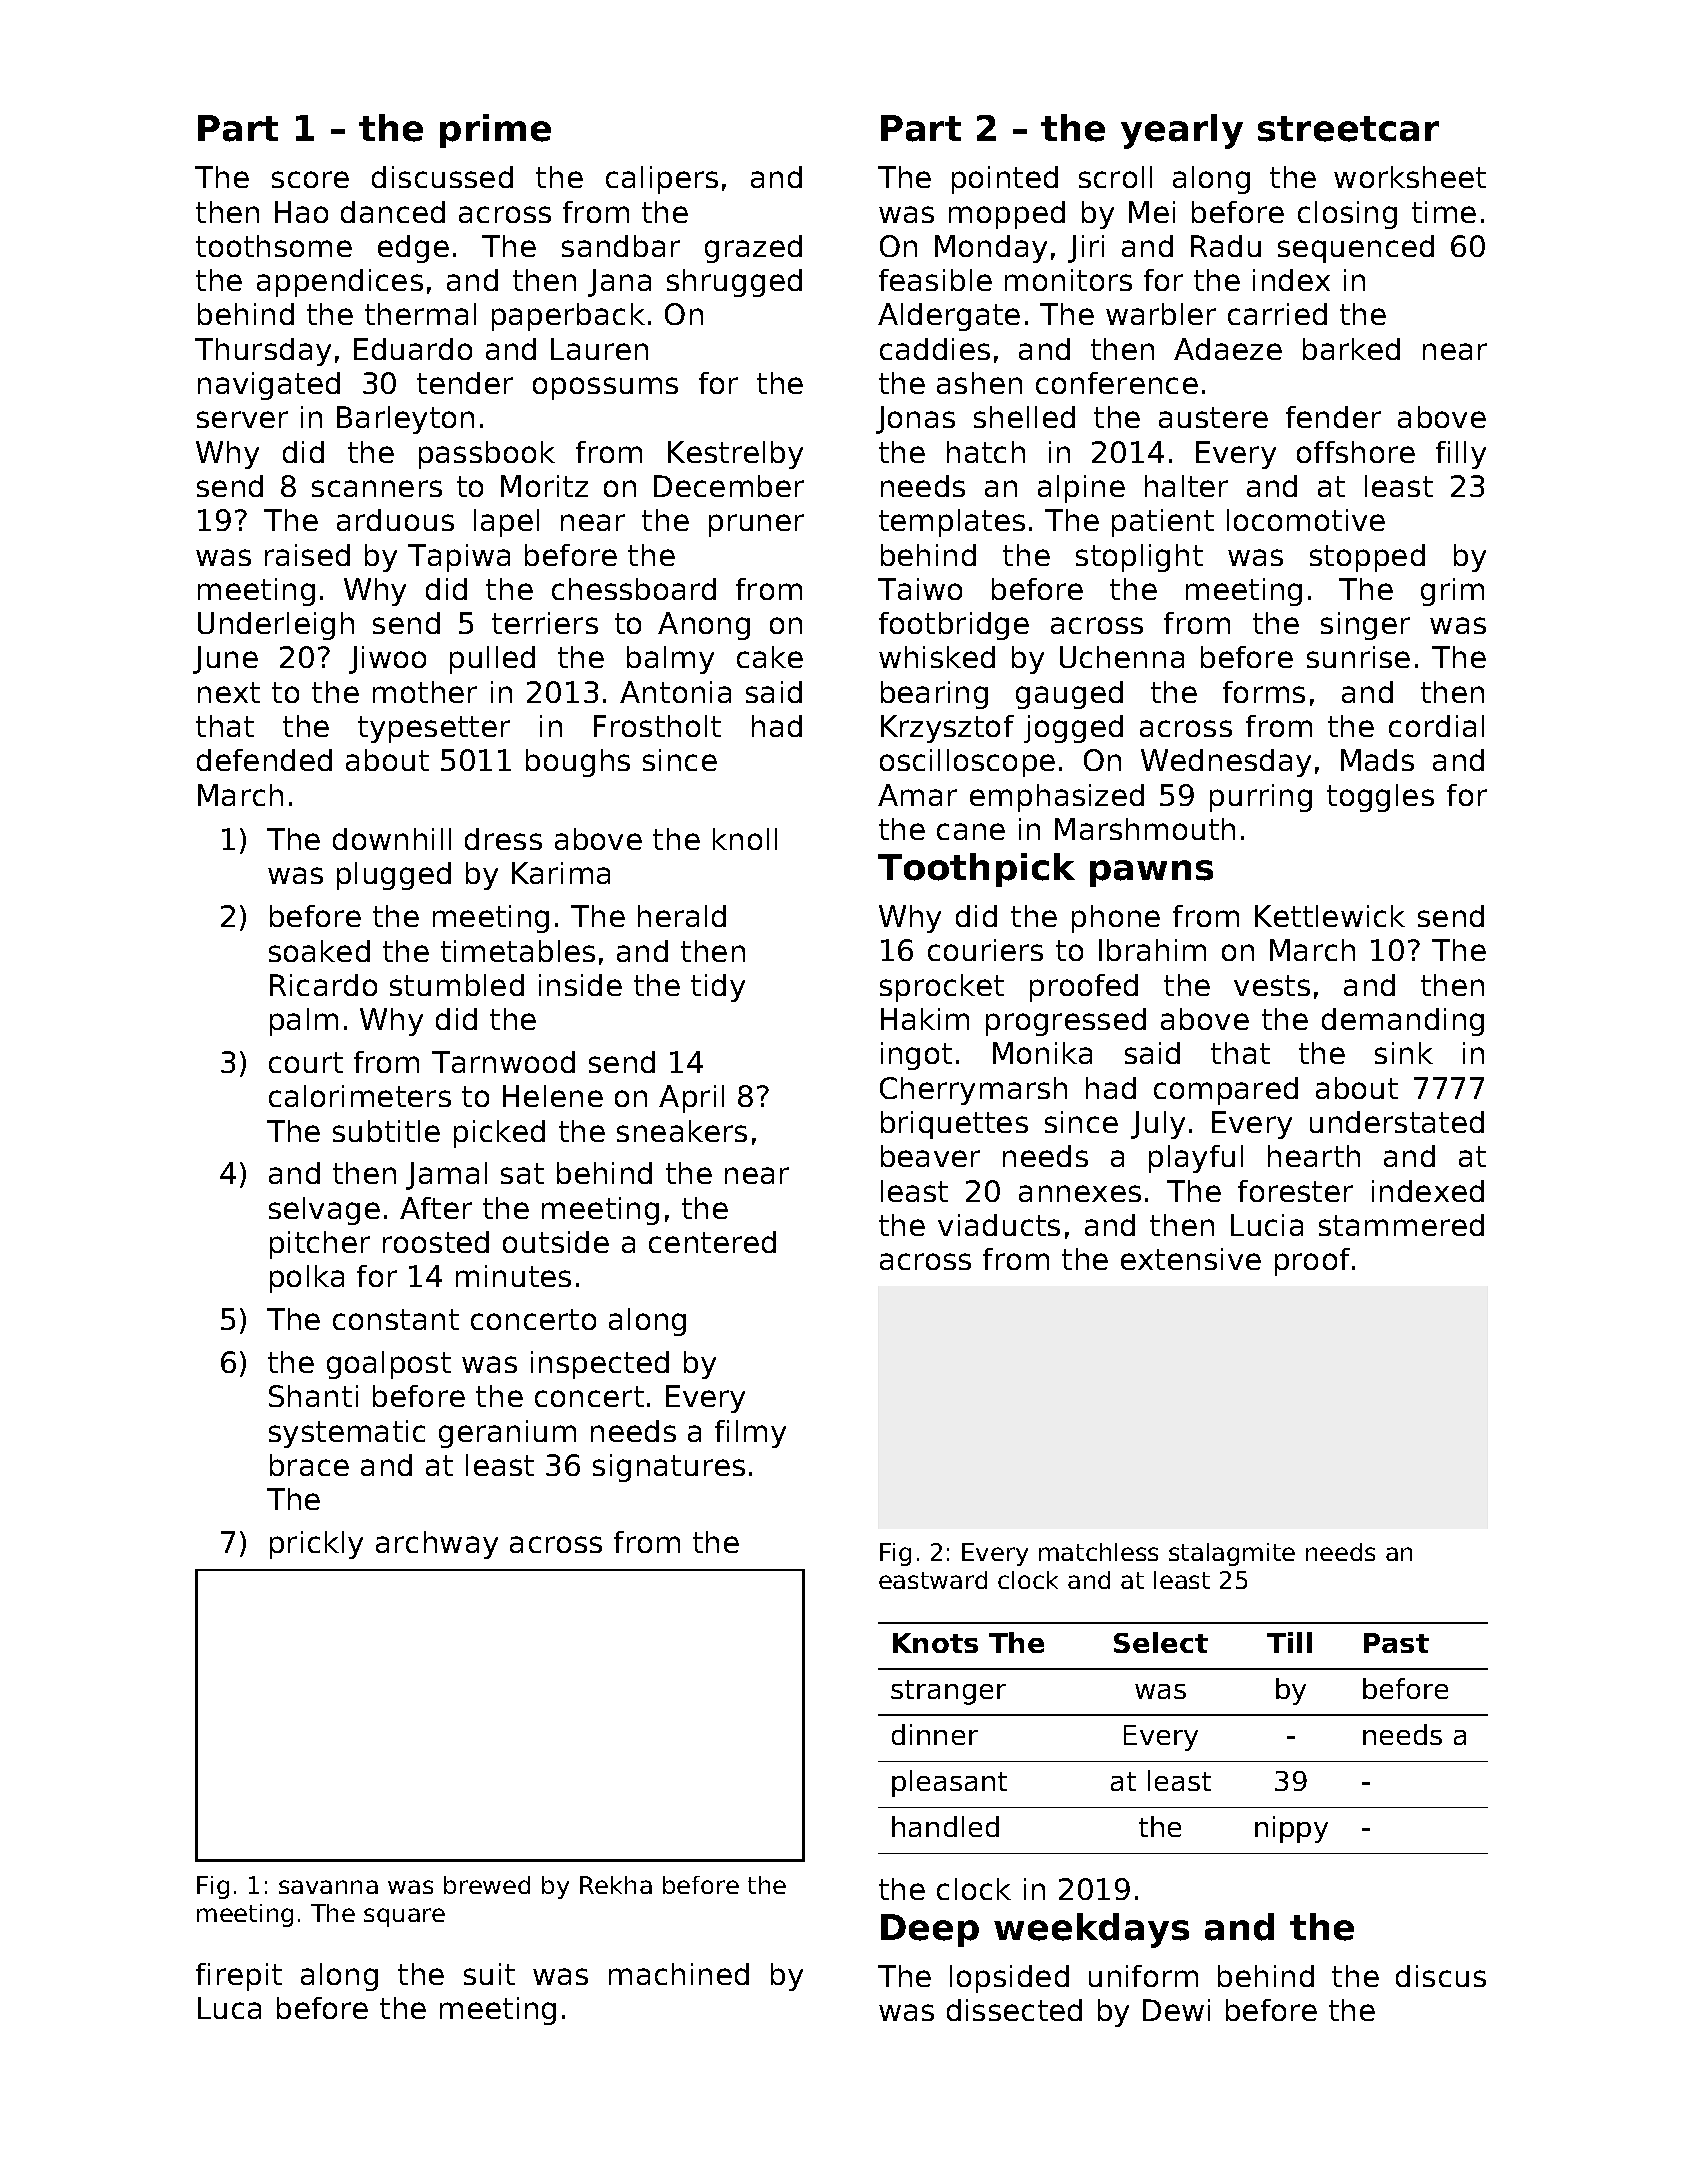 The height and width of the screenshot is (2178, 1683). What do you see at coordinates (1396, 1643) in the screenshot?
I see `Past` at bounding box center [1396, 1643].
